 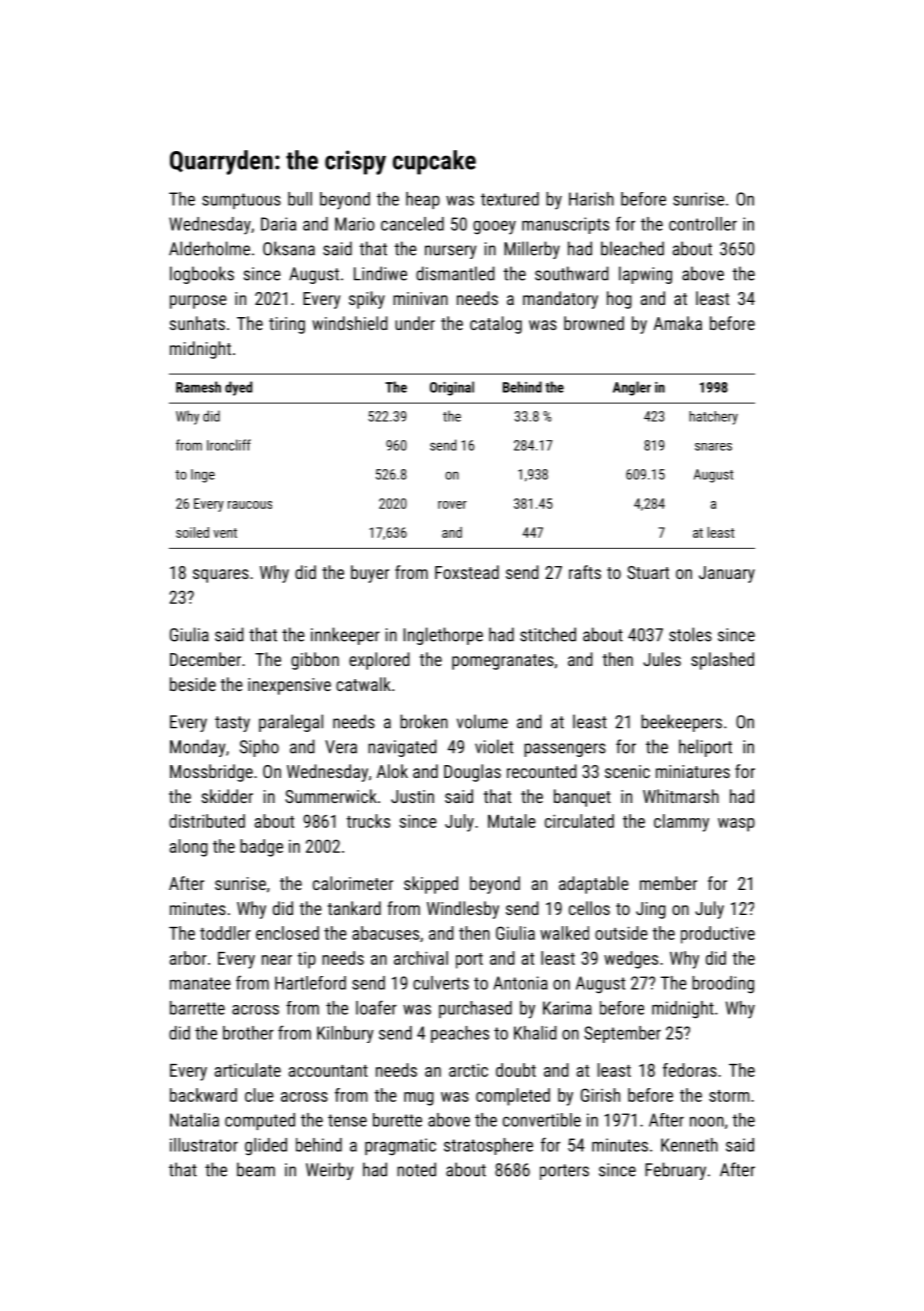 I want to click on bull, so click(x=300, y=199).
